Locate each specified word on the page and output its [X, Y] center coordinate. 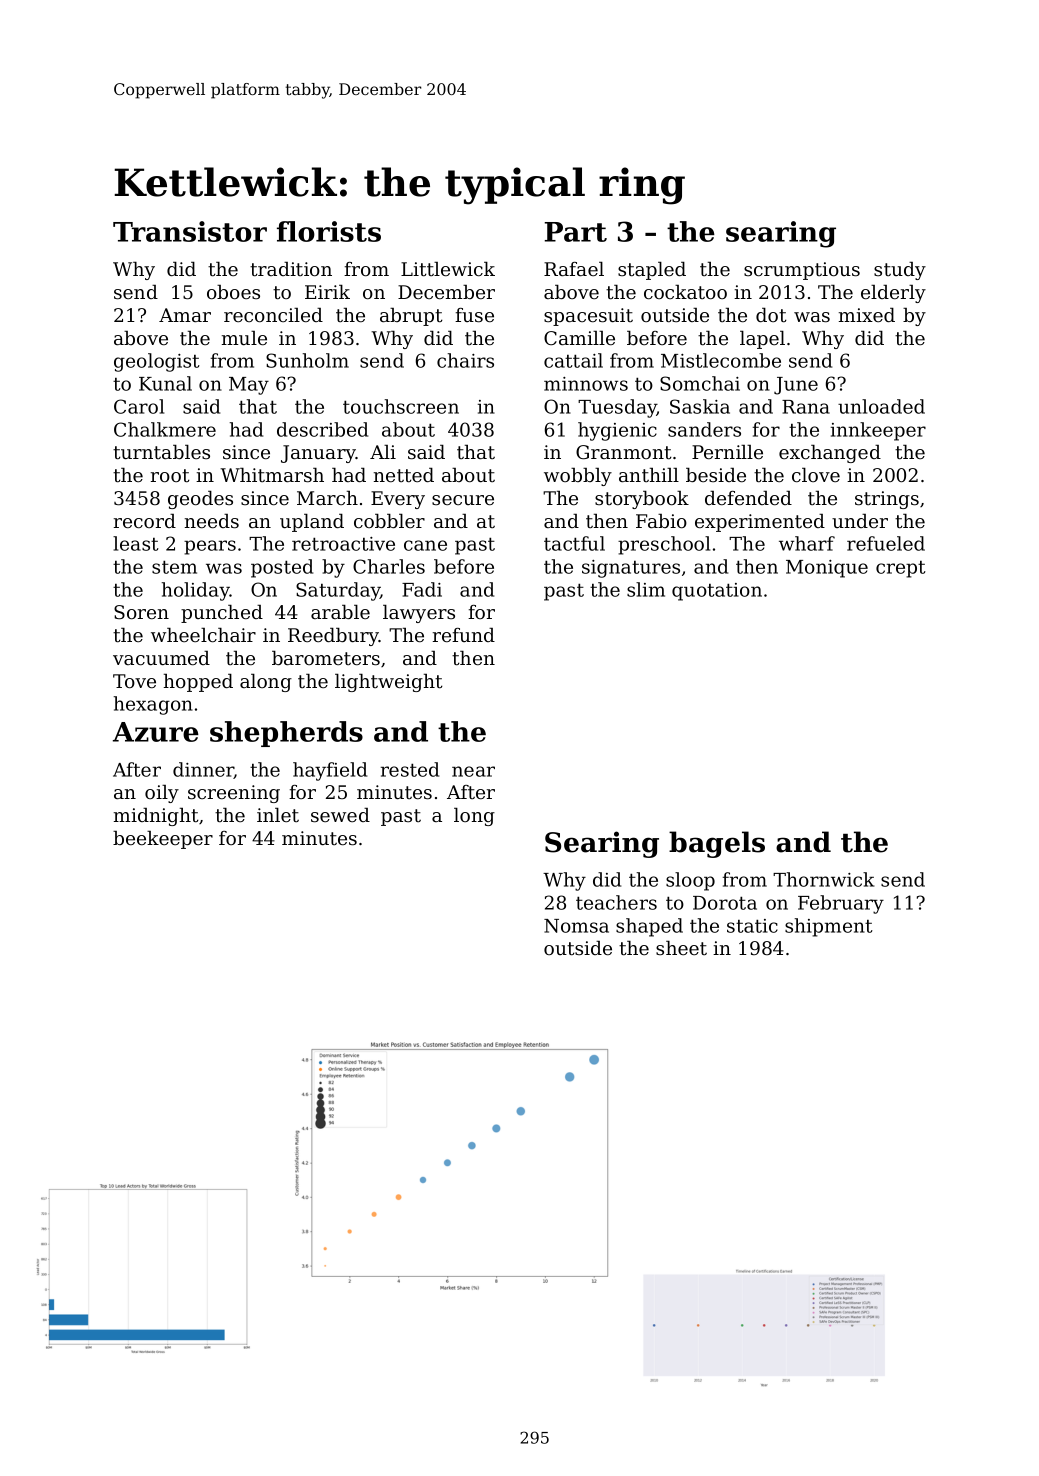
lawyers [419, 614]
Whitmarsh [272, 475]
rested [410, 769]
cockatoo [685, 292]
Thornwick [823, 879]
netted [404, 475]
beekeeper [163, 840]
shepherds [286, 734]
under [860, 521]
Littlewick [448, 269]
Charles [389, 566]
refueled [886, 543]
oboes [233, 292]
